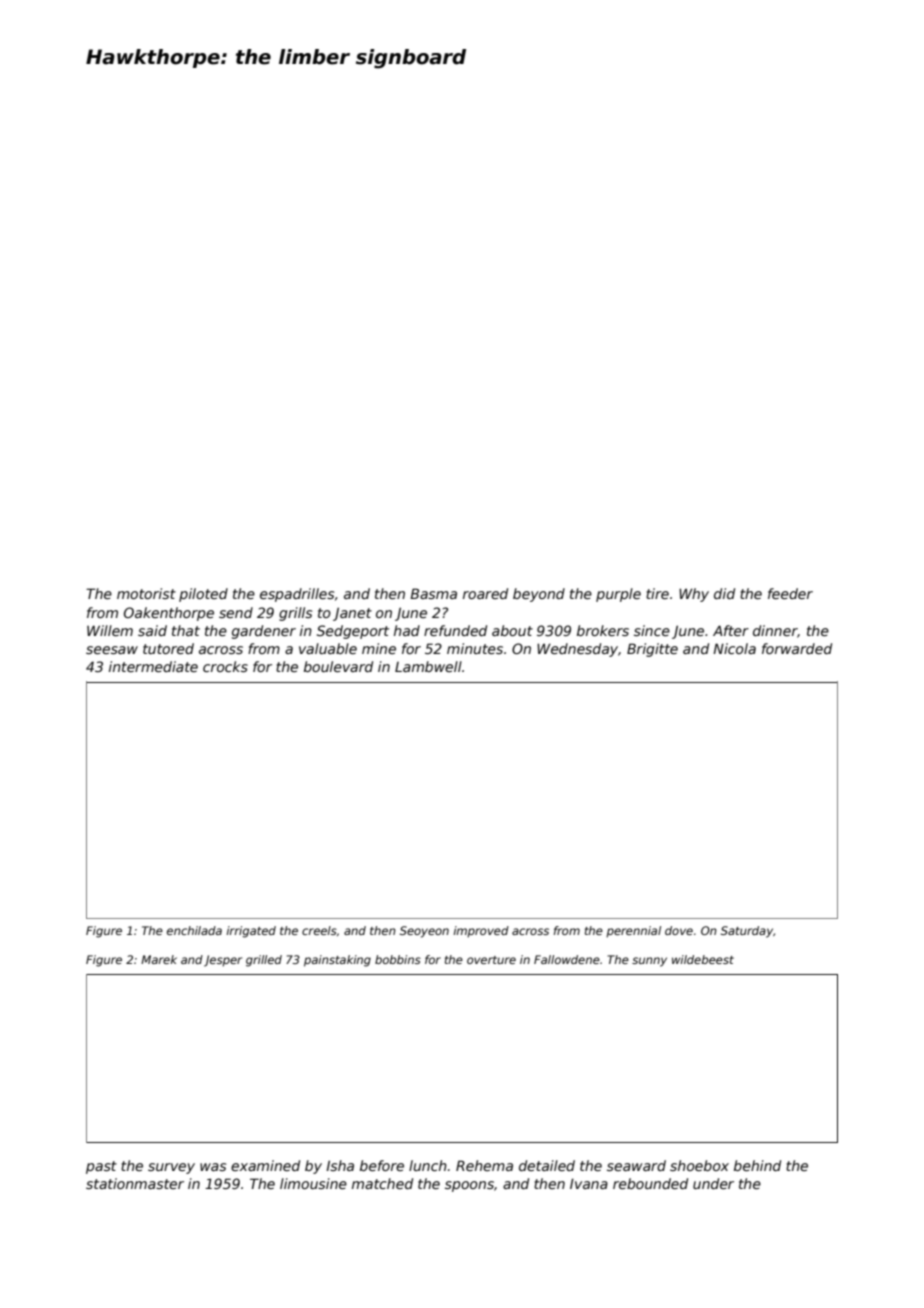  I want to click on stationmaster, so click(135, 1183).
